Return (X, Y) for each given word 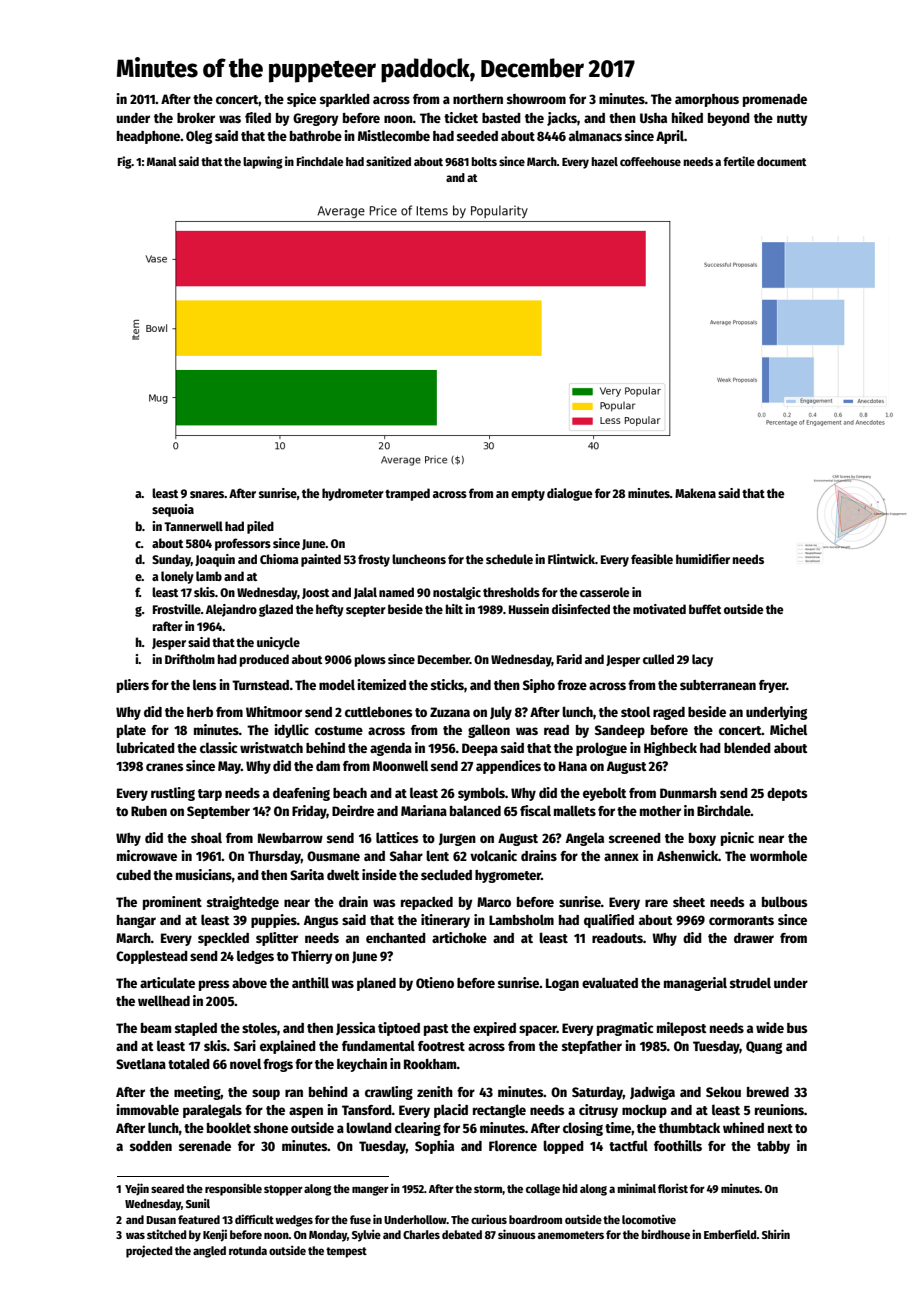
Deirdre (353, 810)
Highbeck (670, 749)
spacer (538, 1030)
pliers (133, 686)
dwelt (343, 874)
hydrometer (353, 494)
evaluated (610, 982)
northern (478, 99)
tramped (407, 494)
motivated (659, 609)
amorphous (707, 100)
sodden (151, 1146)
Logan (562, 984)
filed (258, 117)
